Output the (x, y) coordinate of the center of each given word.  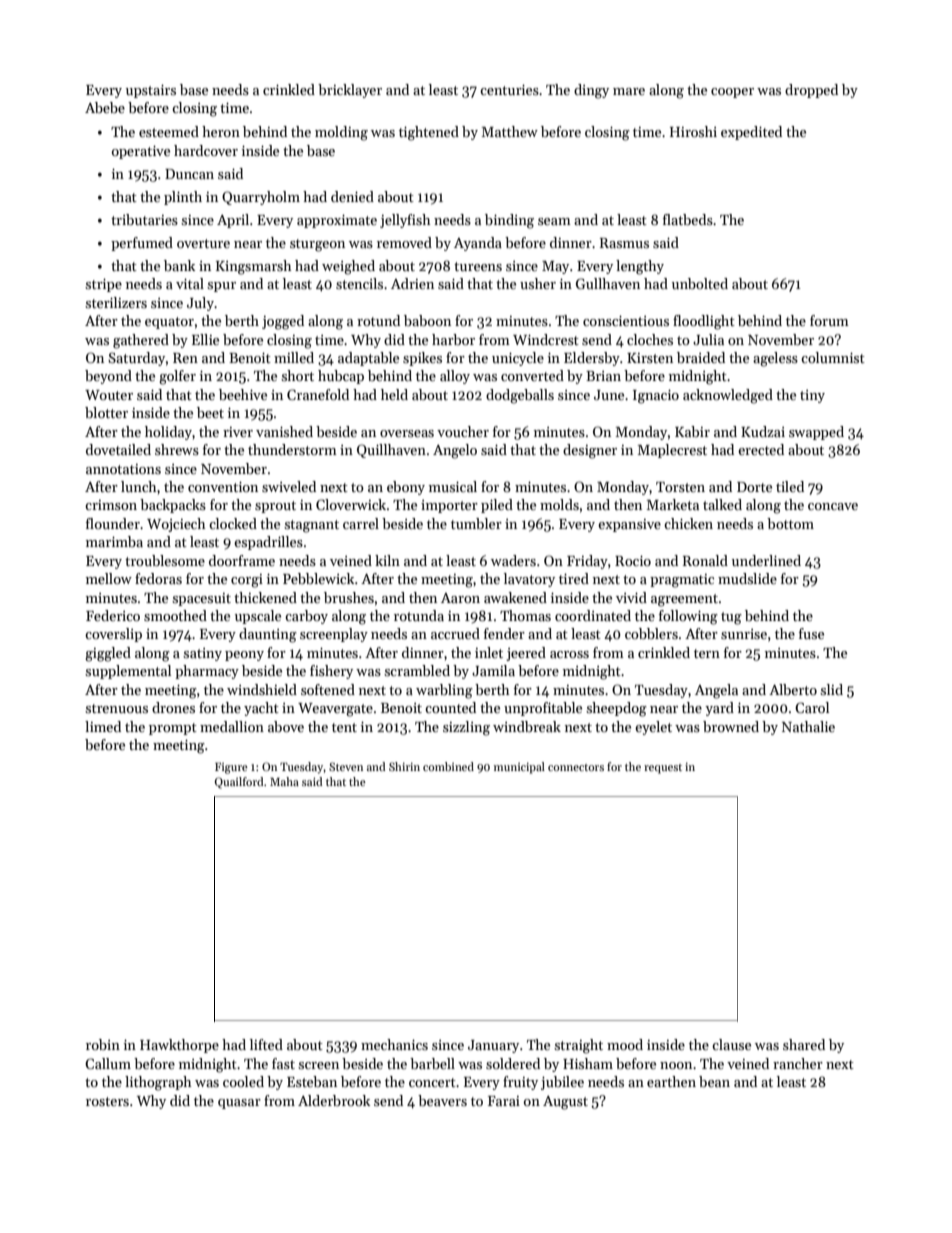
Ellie (205, 339)
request (663, 769)
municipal (519, 768)
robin (103, 1044)
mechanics (394, 1044)
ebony (406, 488)
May (555, 267)
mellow (109, 578)
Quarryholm (261, 198)
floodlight (704, 322)
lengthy (640, 267)
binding (509, 221)
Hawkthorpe (179, 1046)
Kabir (692, 431)
